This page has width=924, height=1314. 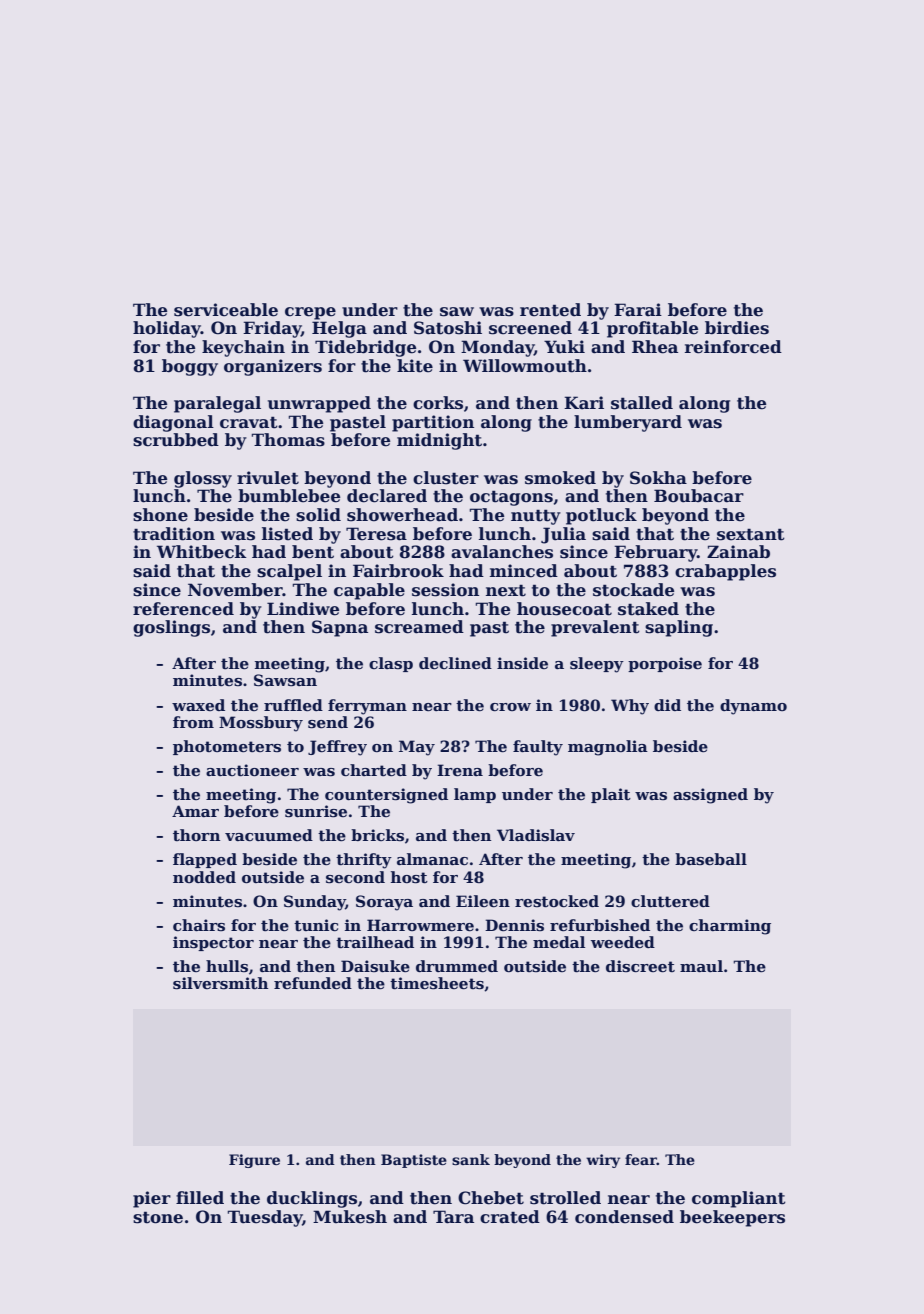 What do you see at coordinates (310, 313) in the page?
I see `crepe` at bounding box center [310, 313].
